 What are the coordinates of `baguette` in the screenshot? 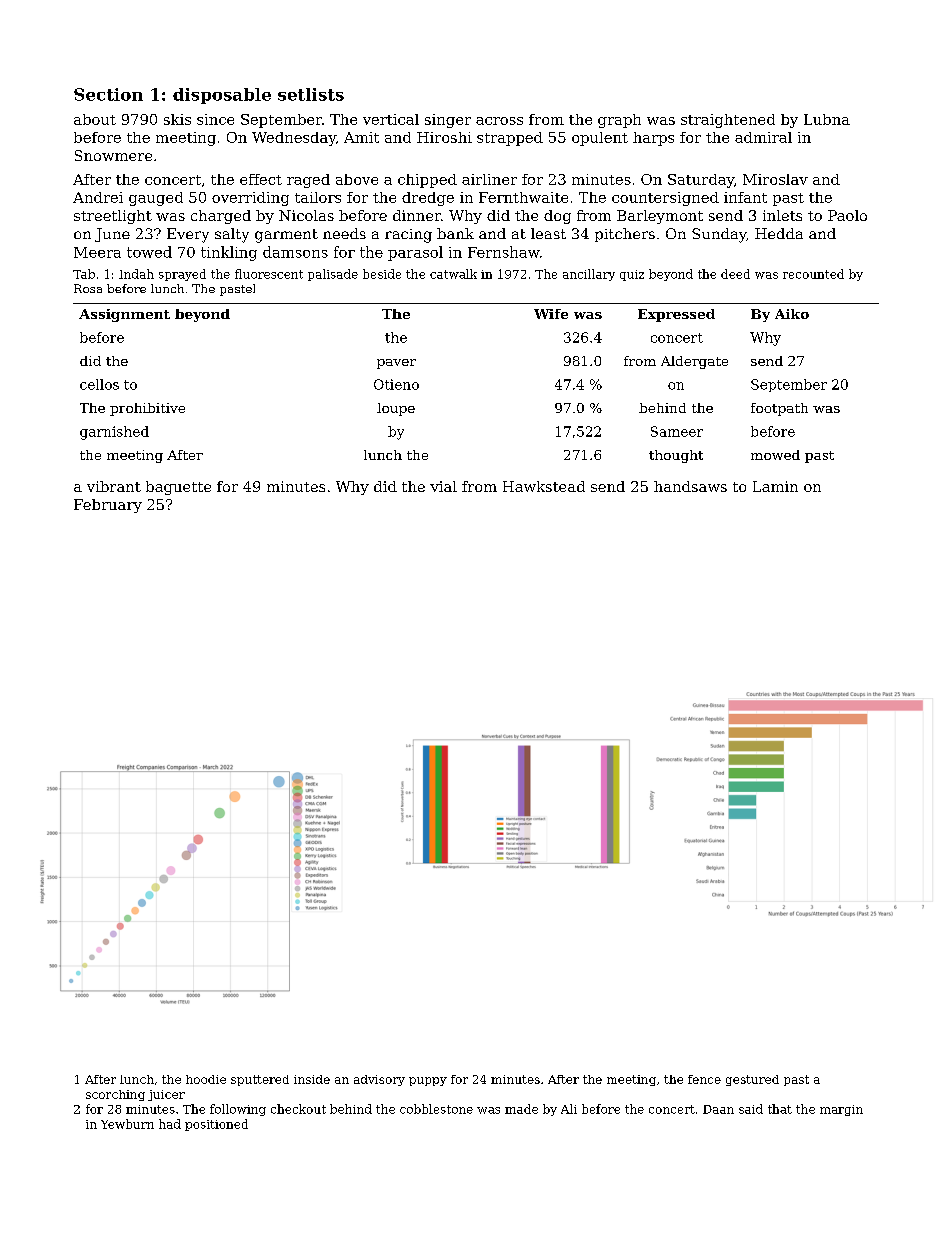 It's located at (178, 488).
